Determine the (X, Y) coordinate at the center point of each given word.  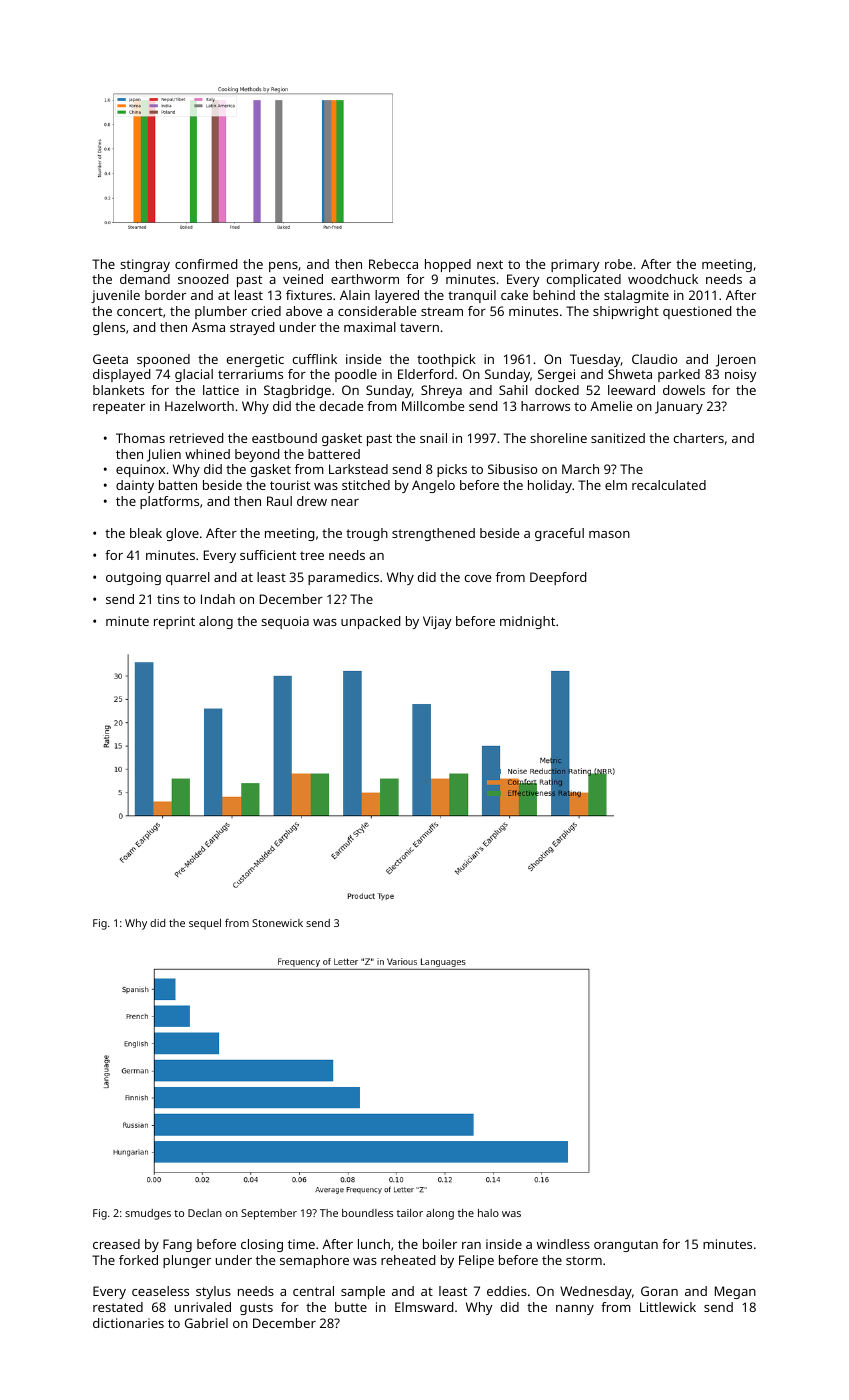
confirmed (206, 264)
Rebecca (393, 264)
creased (116, 1244)
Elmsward (424, 1307)
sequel (205, 924)
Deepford (558, 578)
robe (618, 264)
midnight (527, 622)
